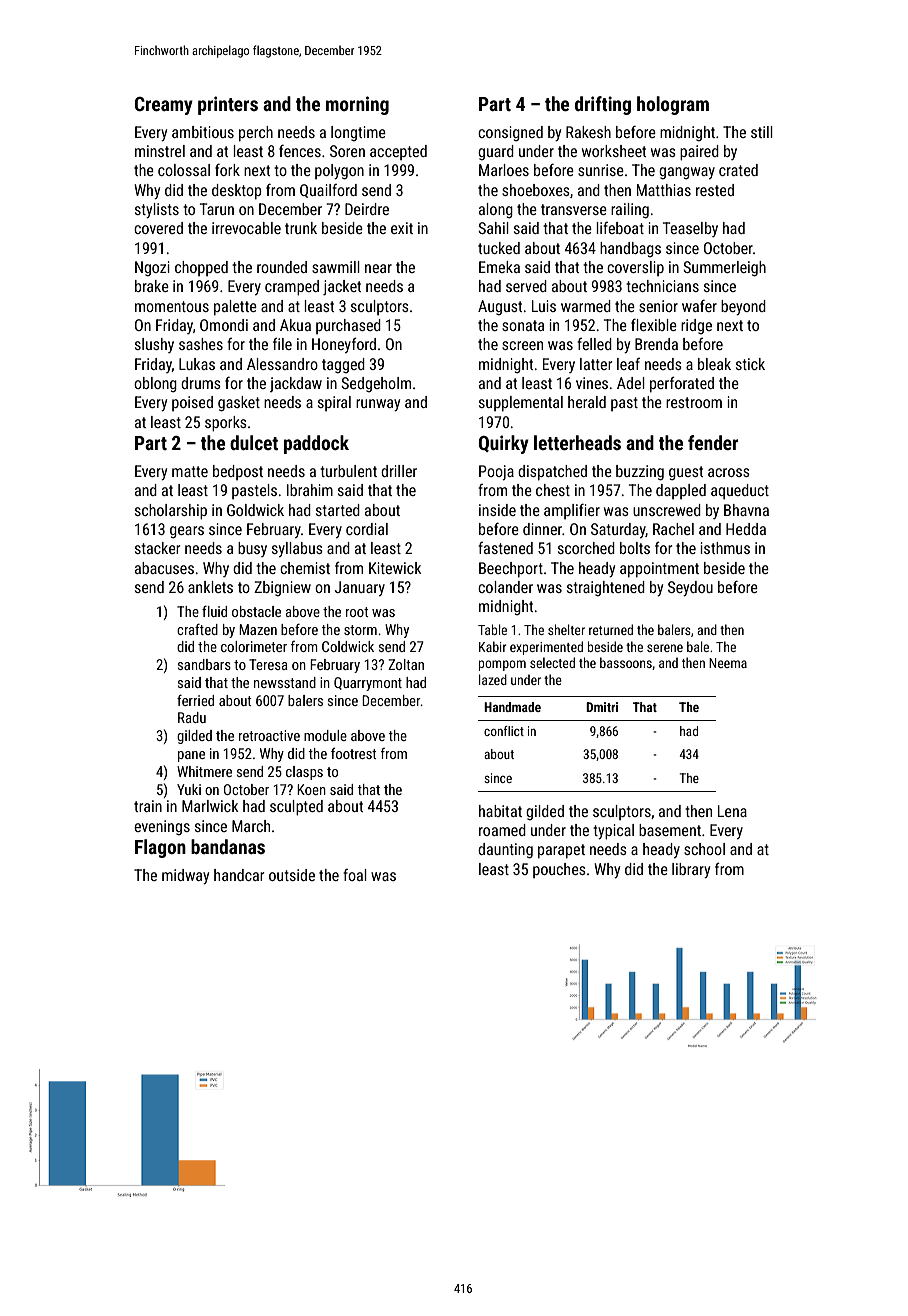 This document has height=1316, width=908. What do you see at coordinates (504, 731) in the document?
I see `conflict` at bounding box center [504, 731].
